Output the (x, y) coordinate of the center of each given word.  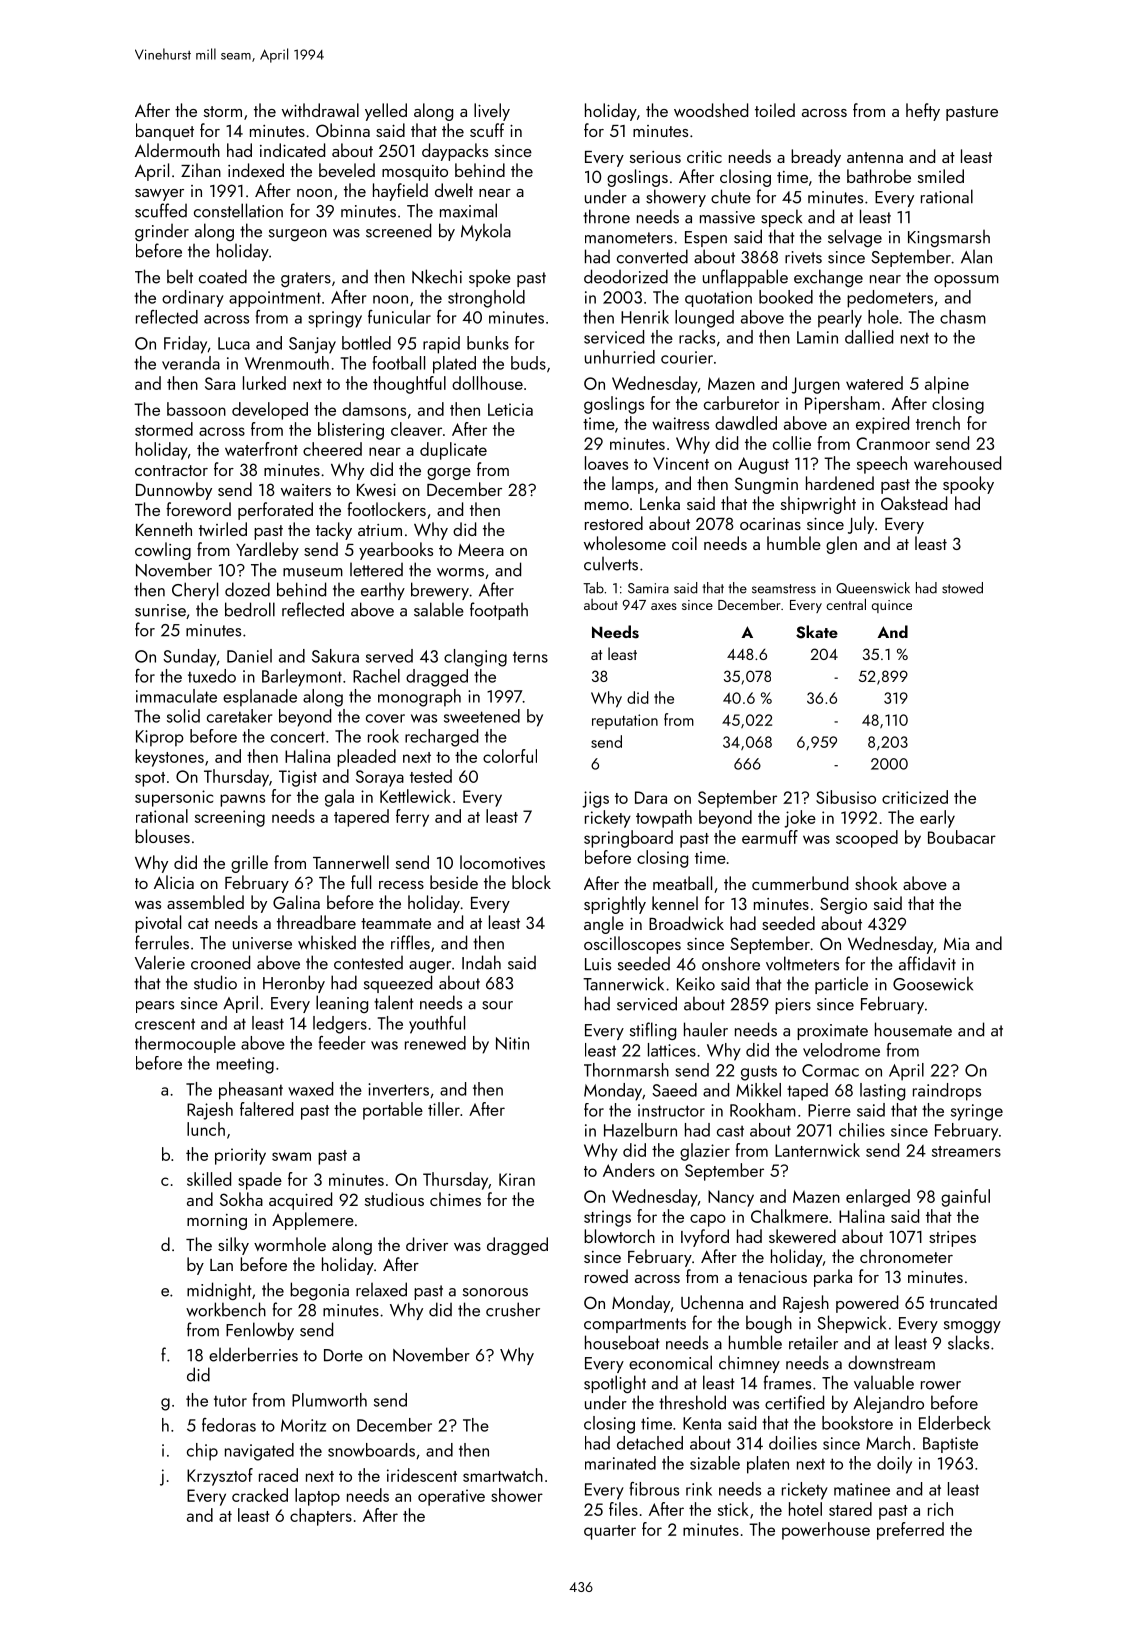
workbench (226, 1309)
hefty (923, 112)
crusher (513, 1309)
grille (249, 864)
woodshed (711, 110)
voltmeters (802, 963)
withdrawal (320, 110)
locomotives (502, 862)
